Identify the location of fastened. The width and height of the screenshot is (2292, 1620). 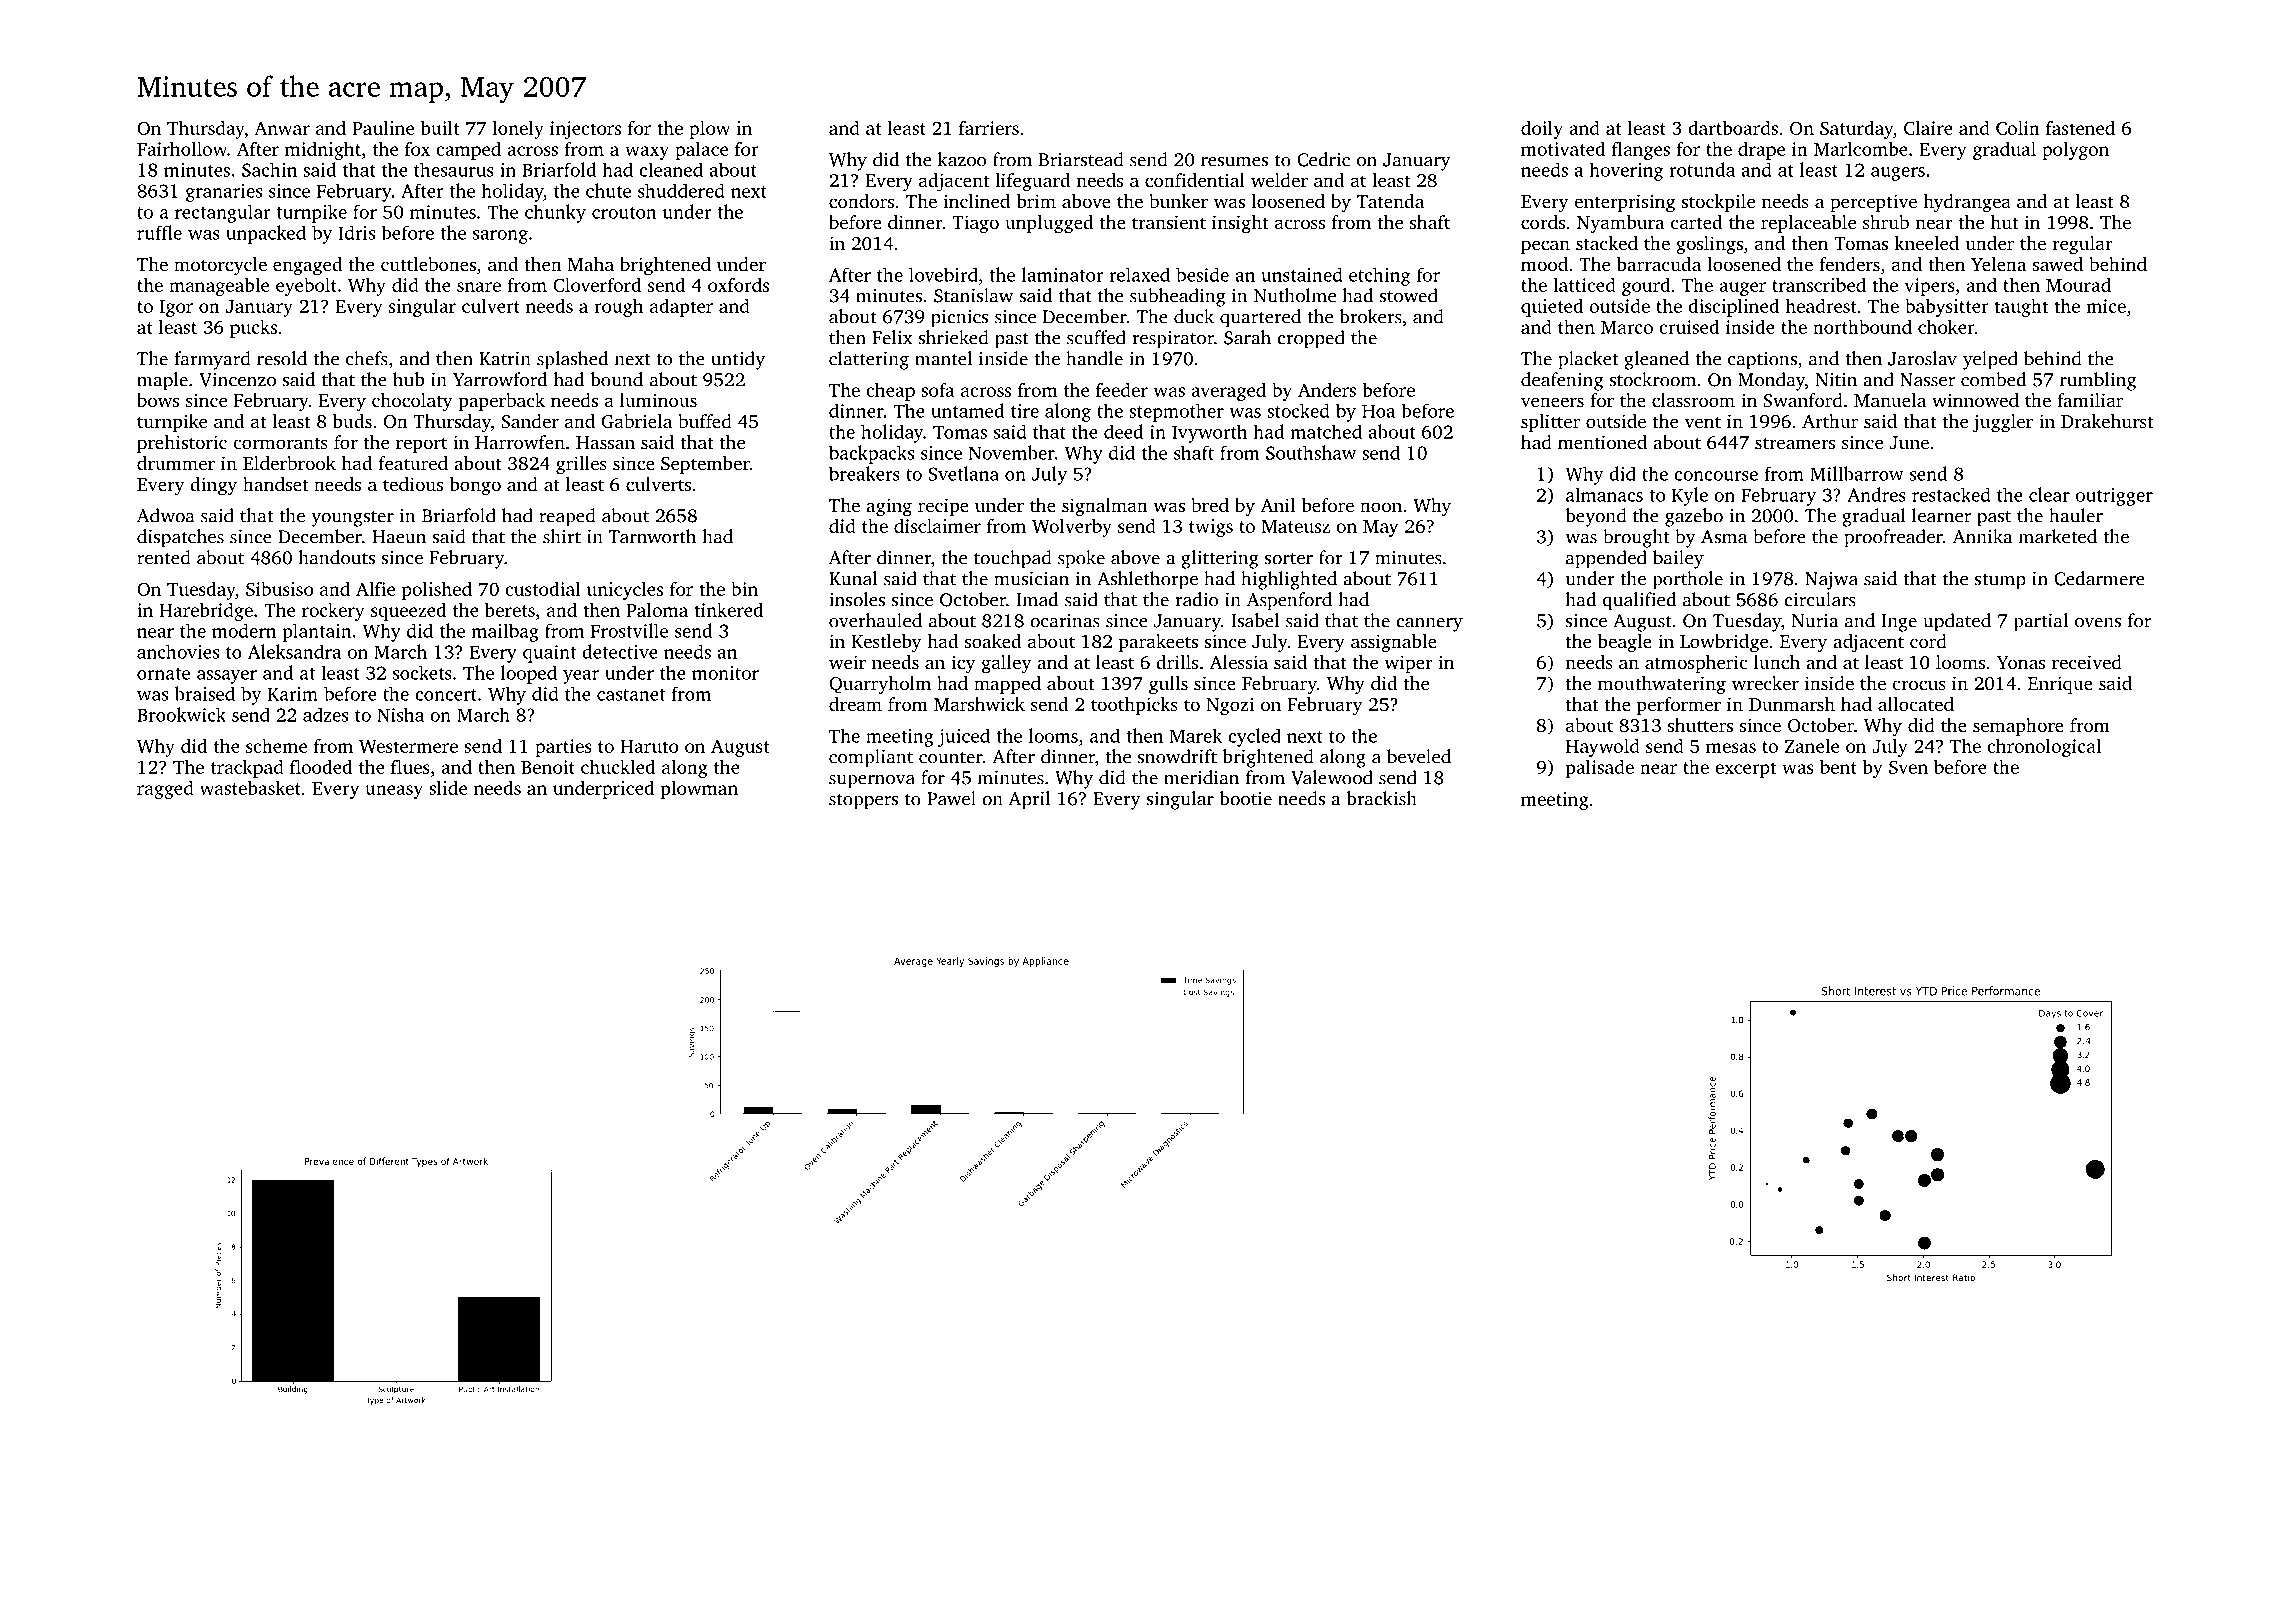
(2080, 128).
